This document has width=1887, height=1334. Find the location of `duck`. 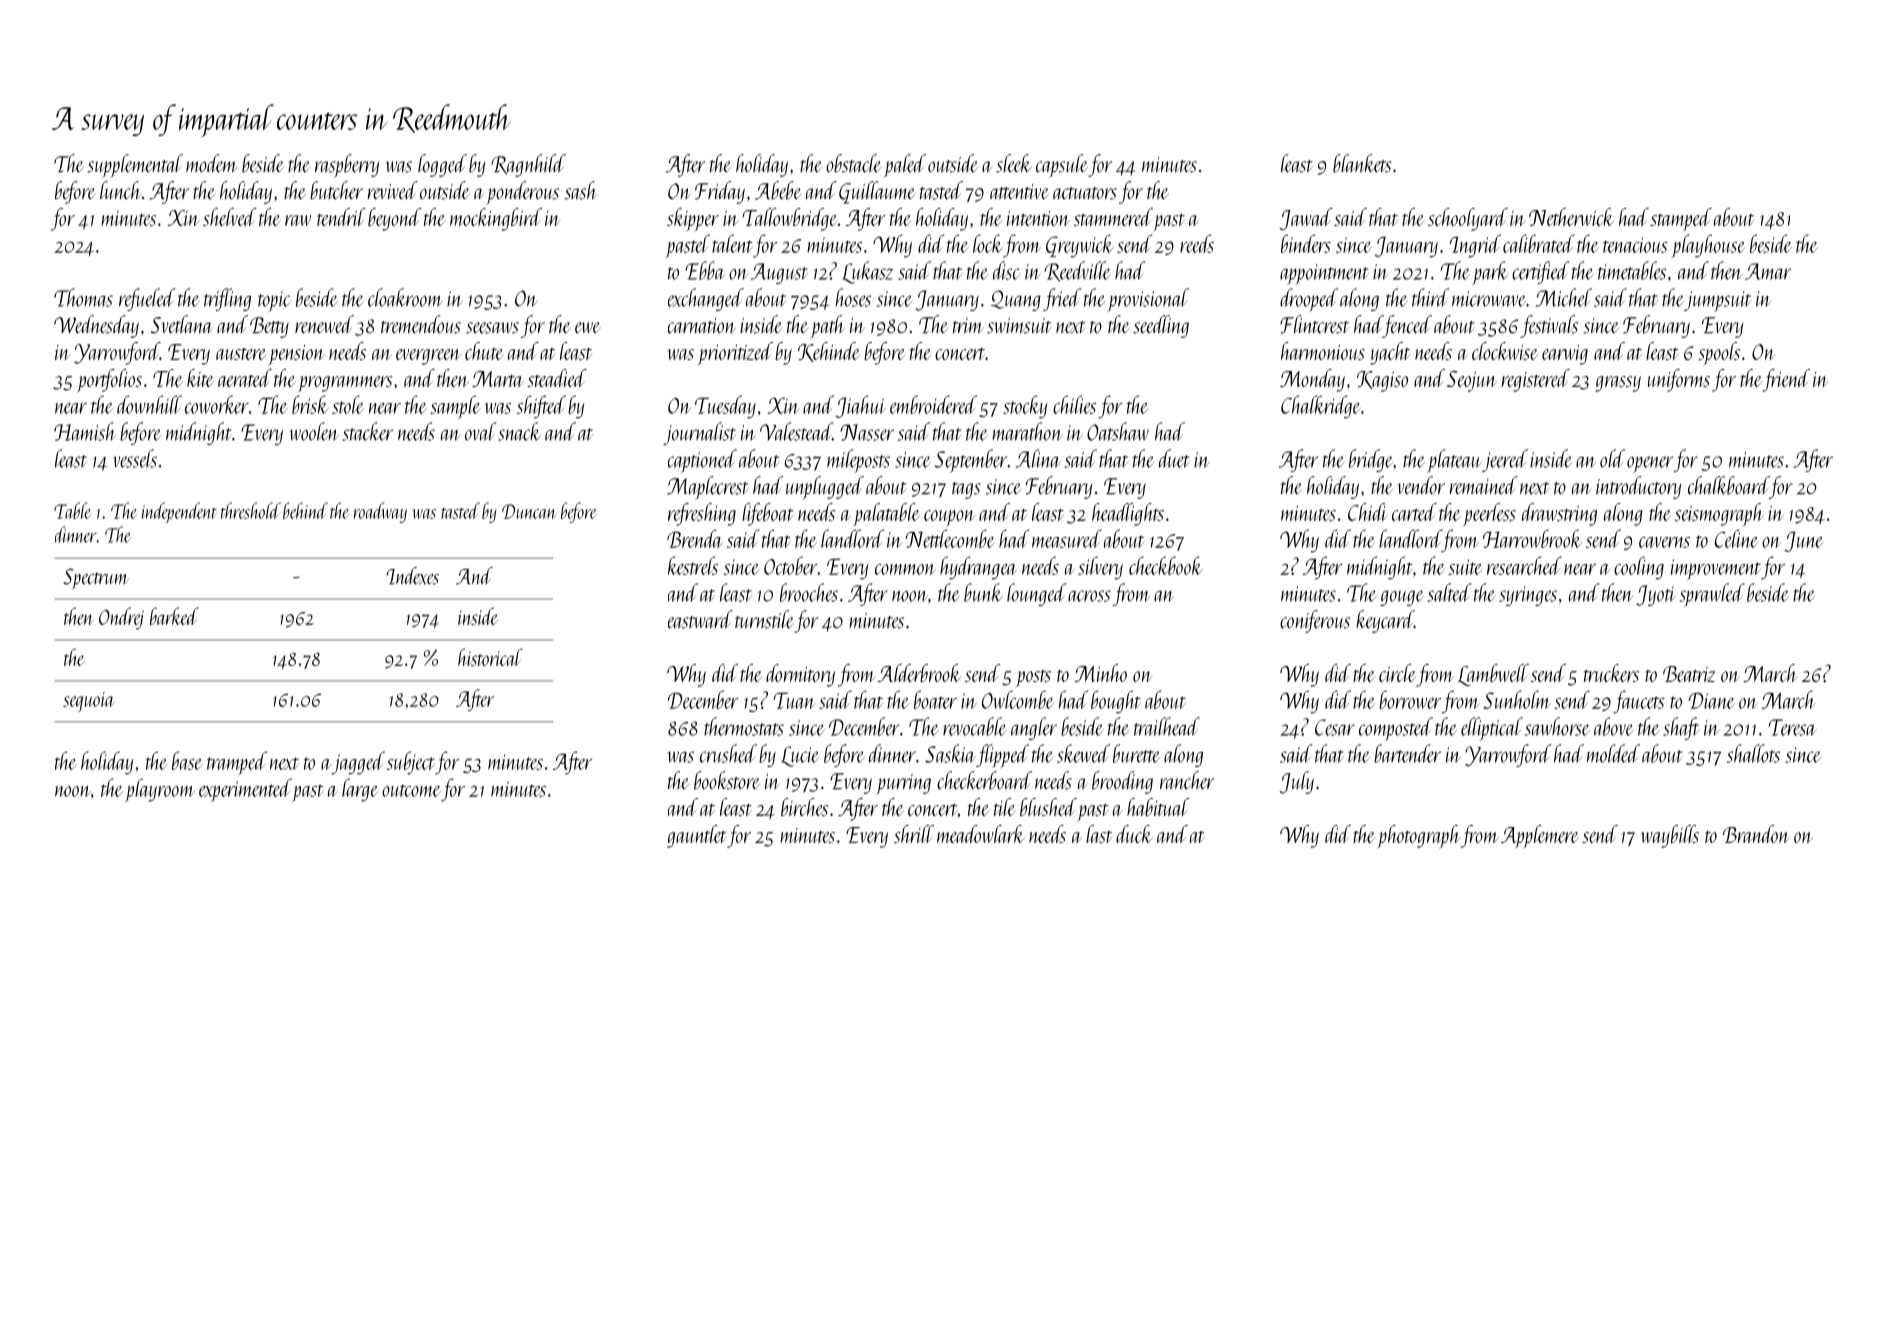

duck is located at coordinates (1134, 834).
